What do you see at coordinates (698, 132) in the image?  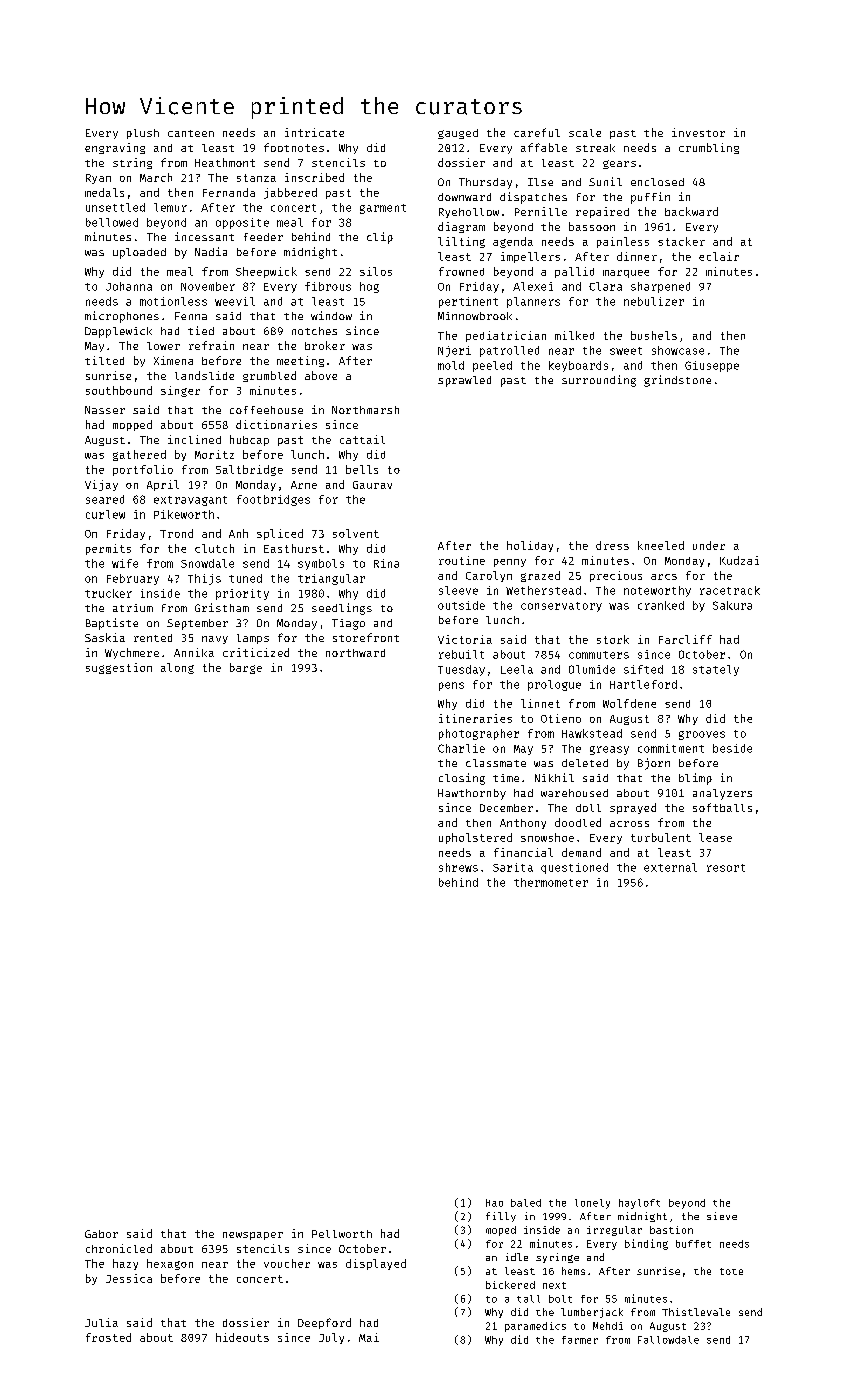 I see `investor` at bounding box center [698, 132].
